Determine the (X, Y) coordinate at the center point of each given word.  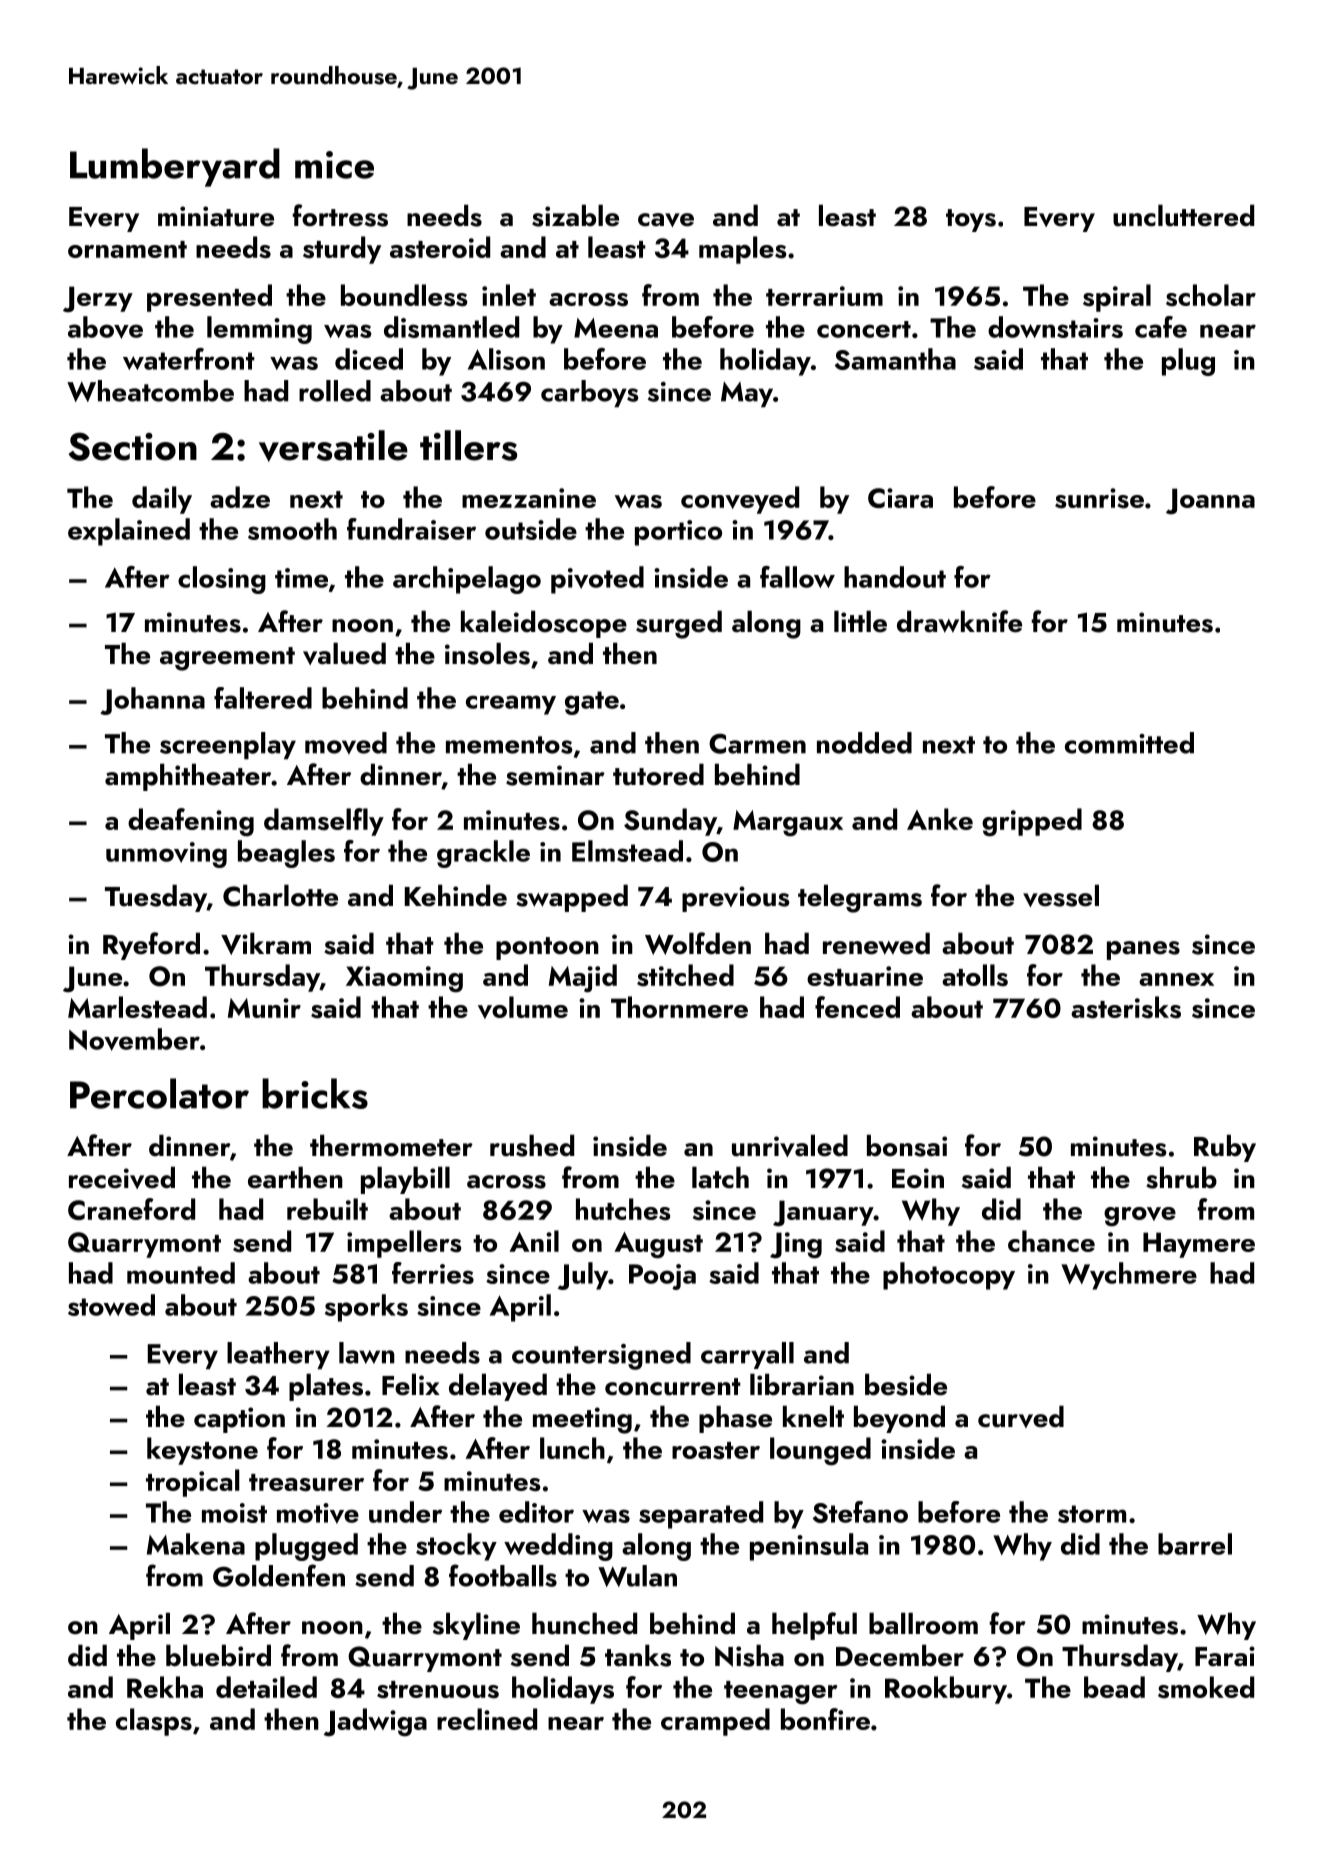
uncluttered (1183, 215)
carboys (590, 393)
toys (971, 220)
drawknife (959, 621)
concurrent (673, 1387)
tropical (193, 1483)
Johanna (152, 701)
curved (1021, 1416)
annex (1176, 979)
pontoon (547, 948)
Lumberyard (175, 167)
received (122, 1177)
